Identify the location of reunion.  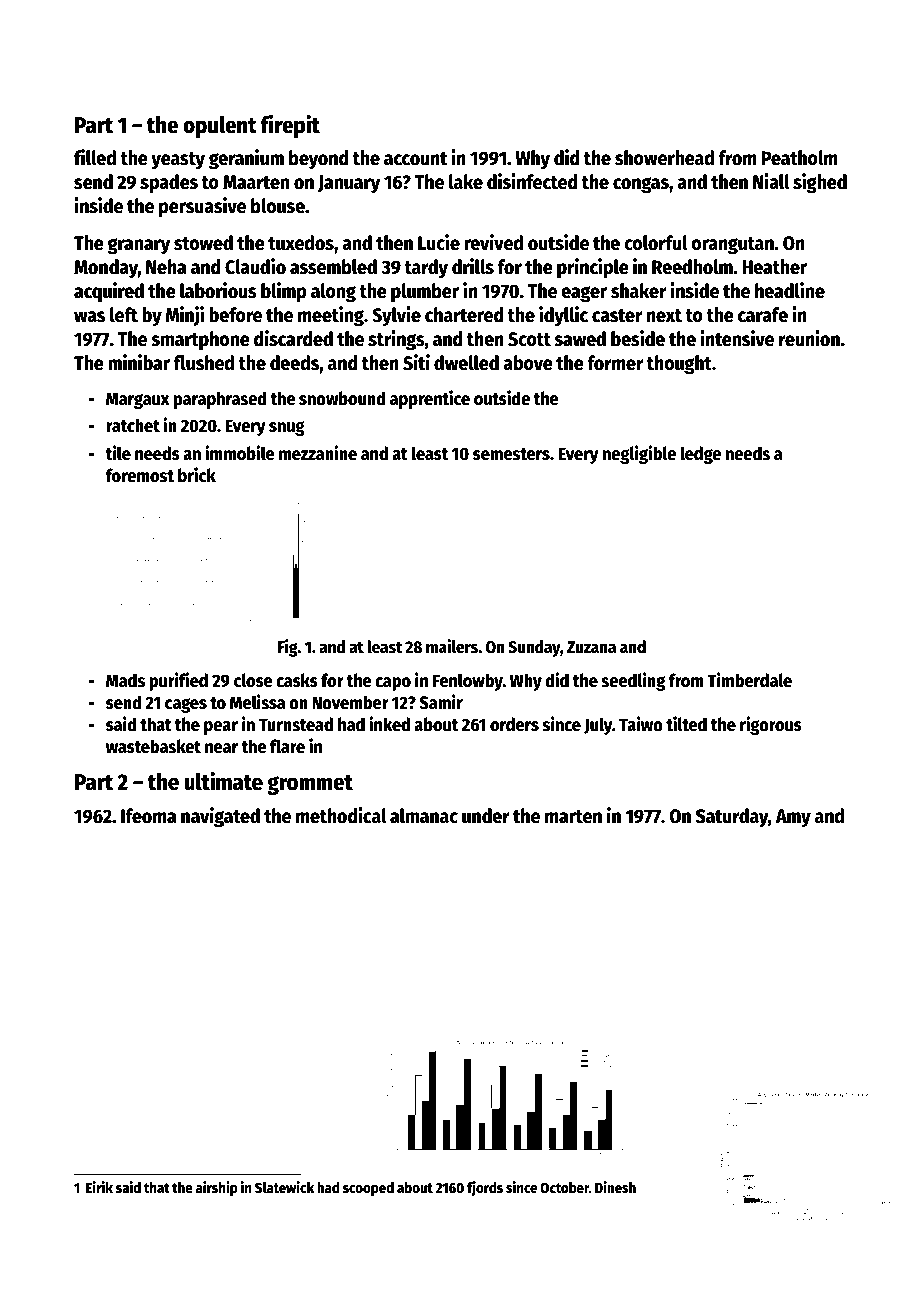
(809, 338).
